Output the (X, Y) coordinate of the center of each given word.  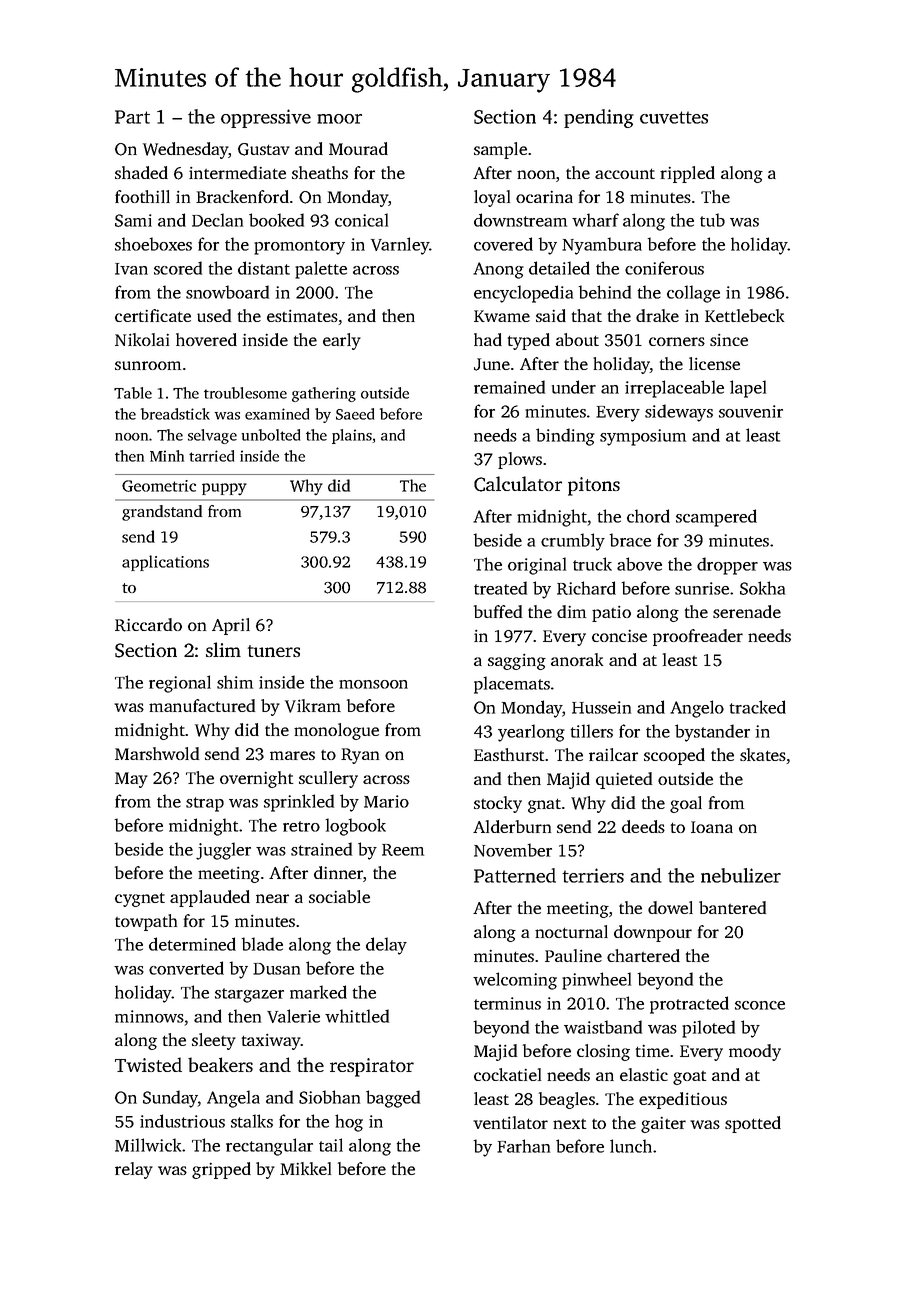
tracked (758, 707)
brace (630, 540)
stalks (252, 1121)
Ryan (360, 756)
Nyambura (602, 246)
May (131, 780)
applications (165, 563)
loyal (492, 198)
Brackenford (242, 196)
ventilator (510, 1122)
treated (500, 588)
